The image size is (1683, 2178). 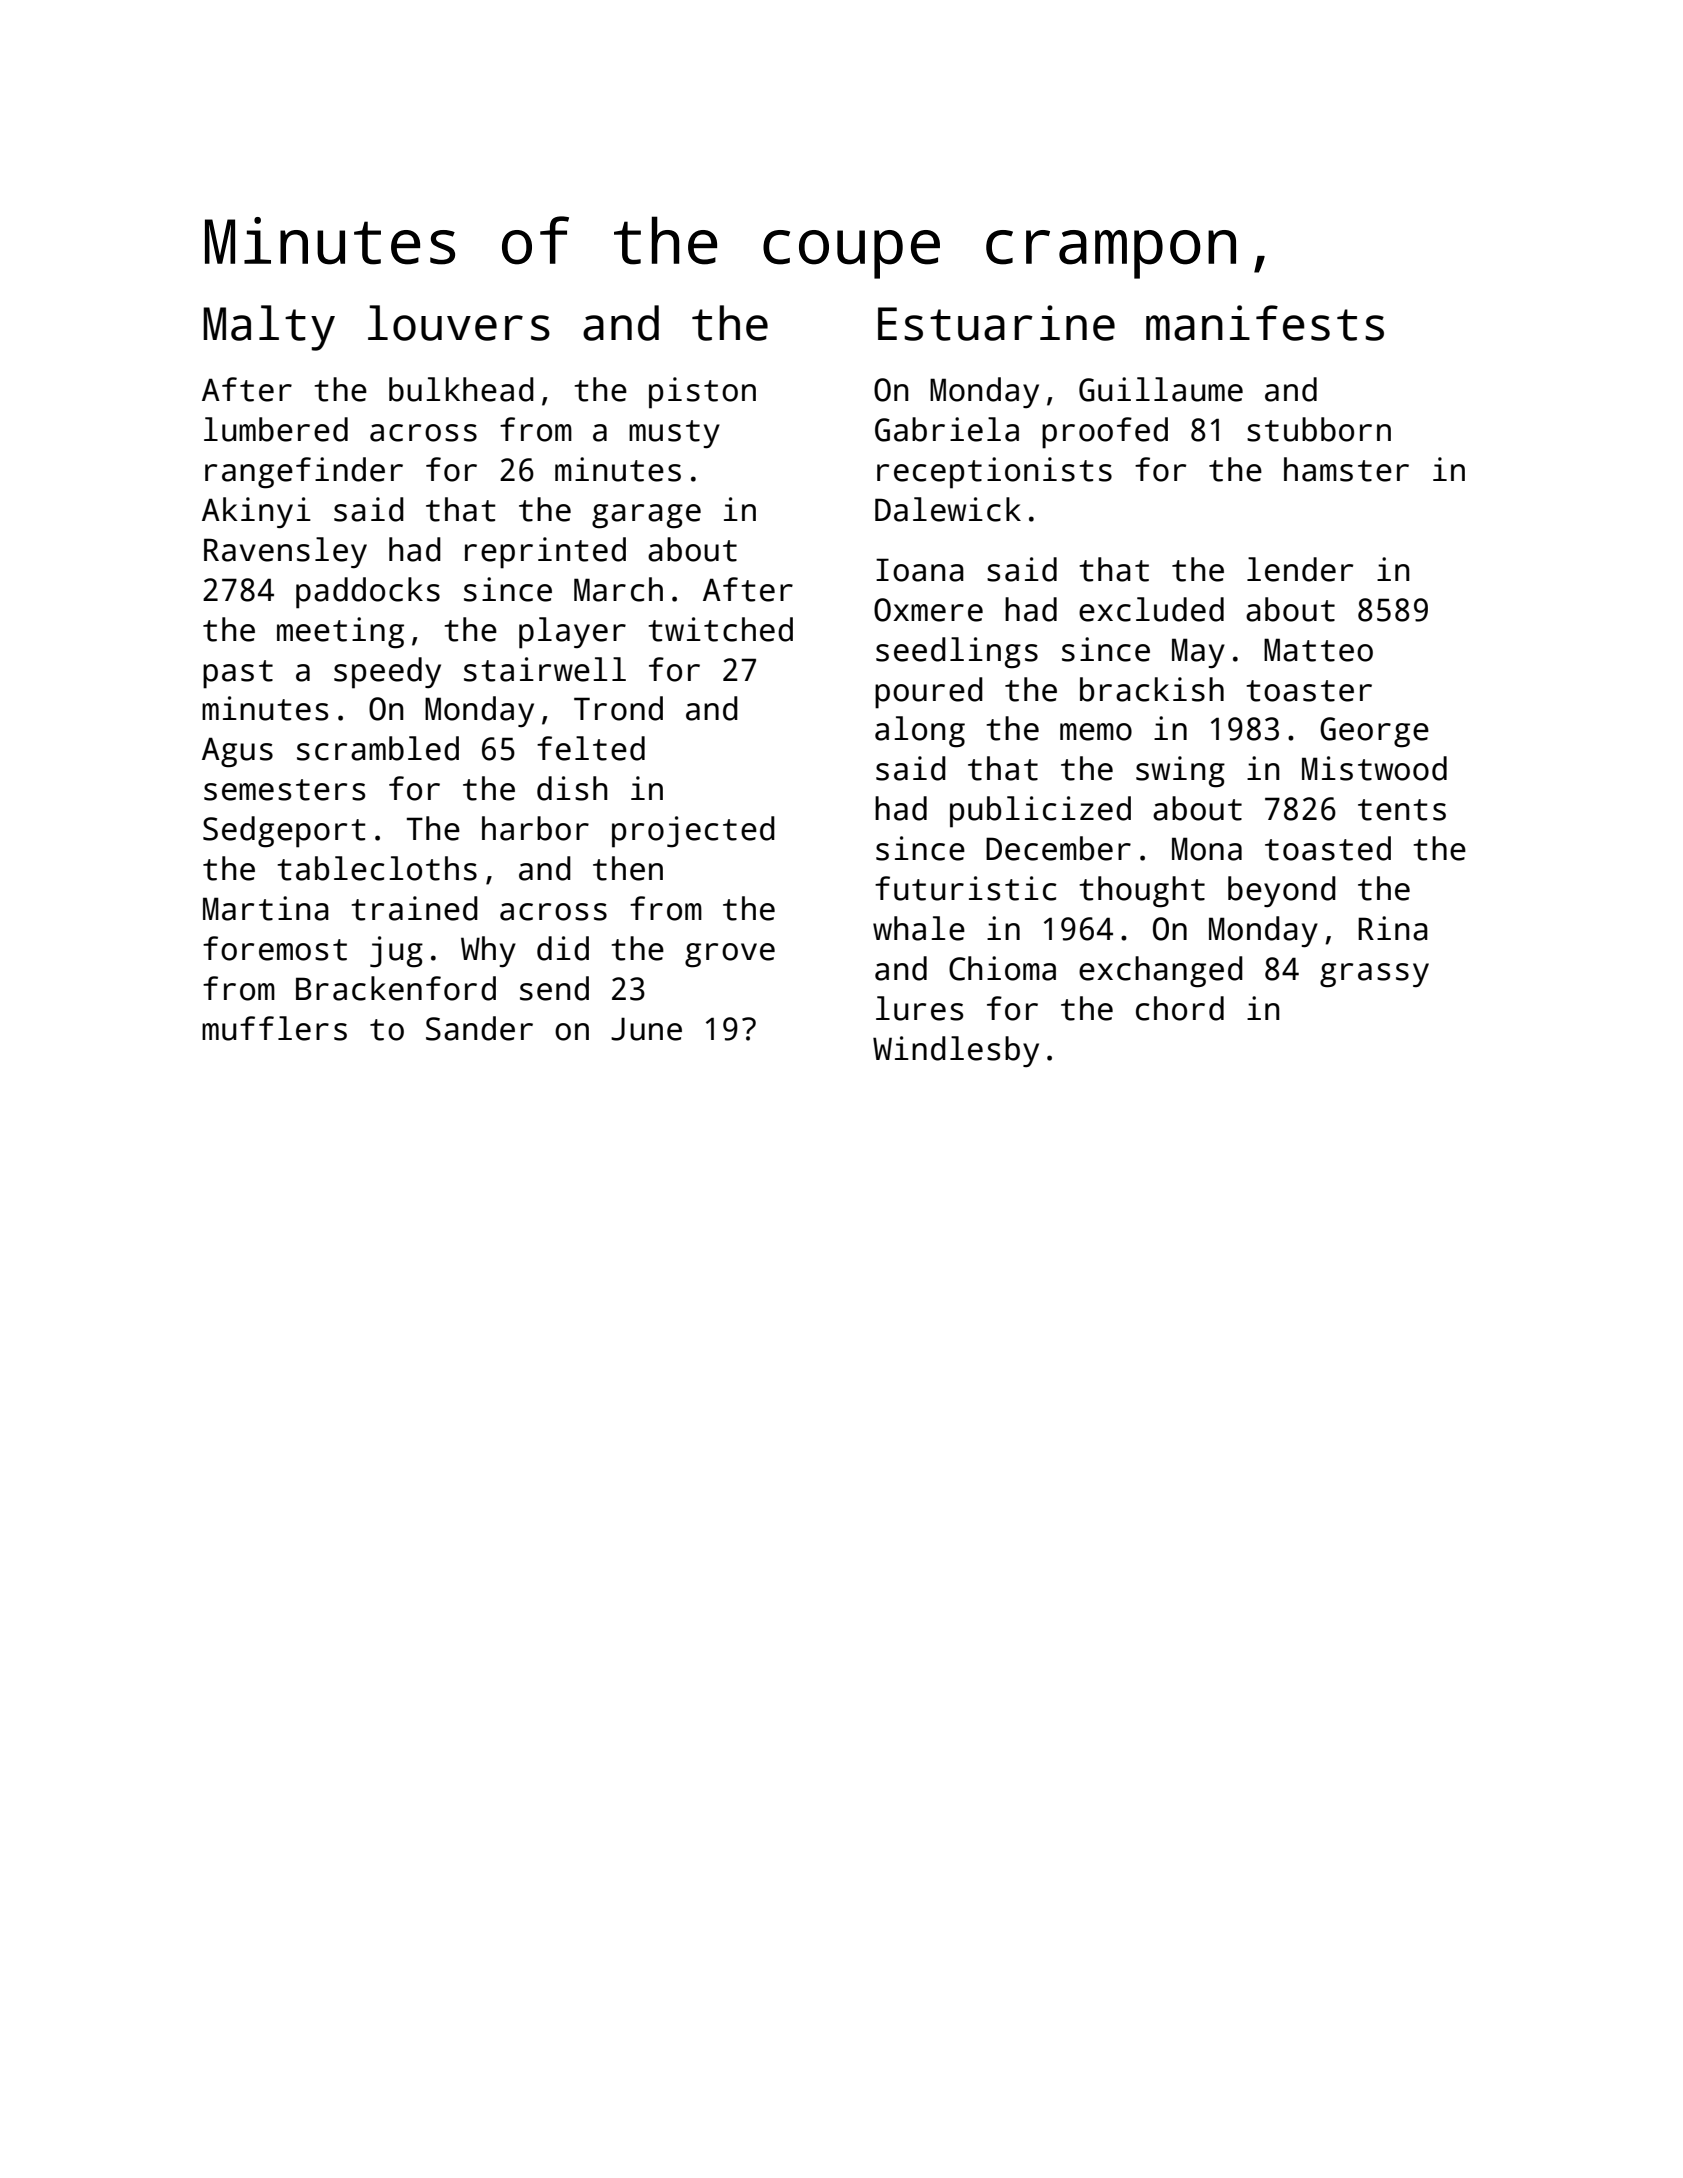 I want to click on manifests, so click(x=1265, y=323).
